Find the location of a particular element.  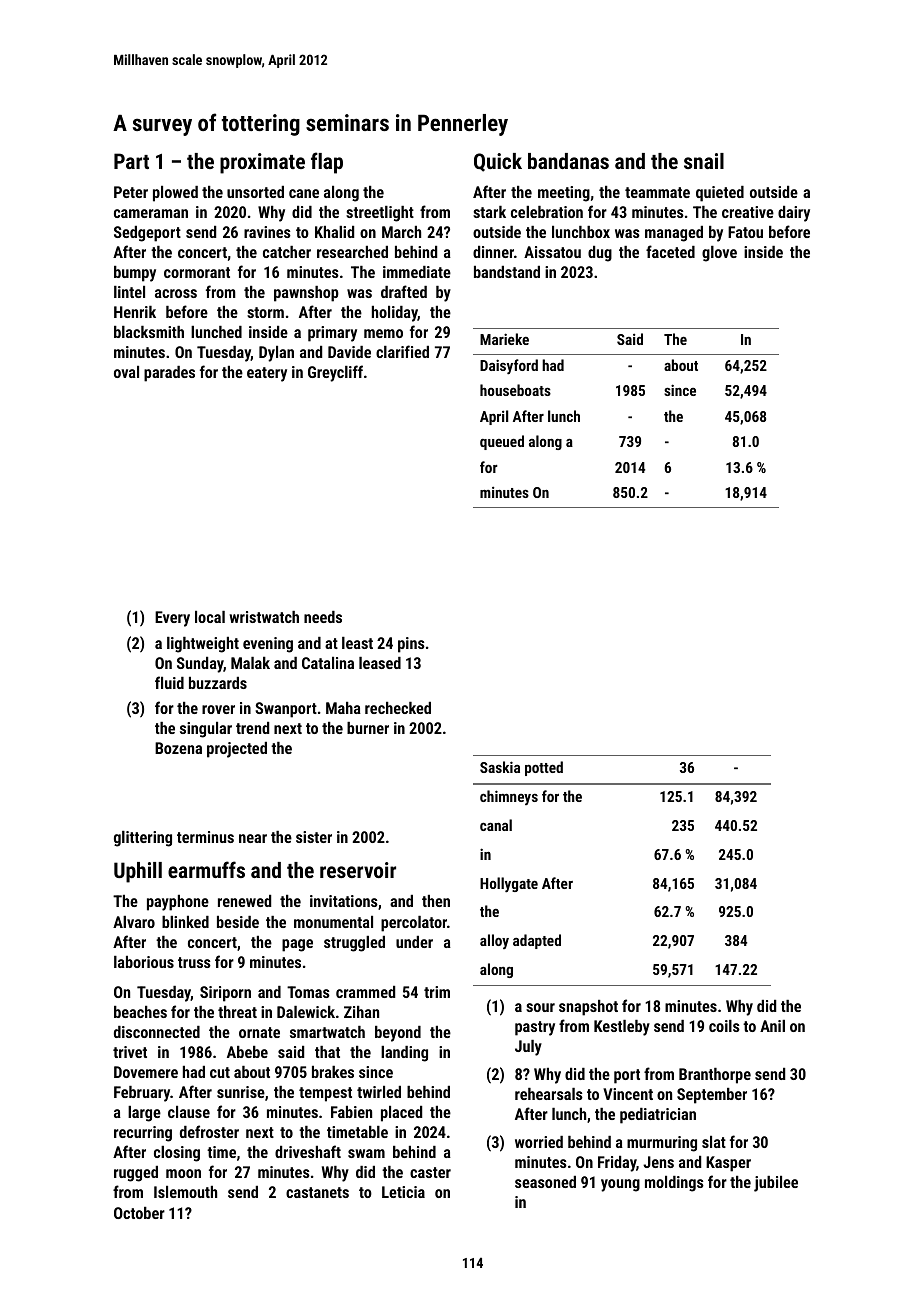

parades is located at coordinates (169, 374).
